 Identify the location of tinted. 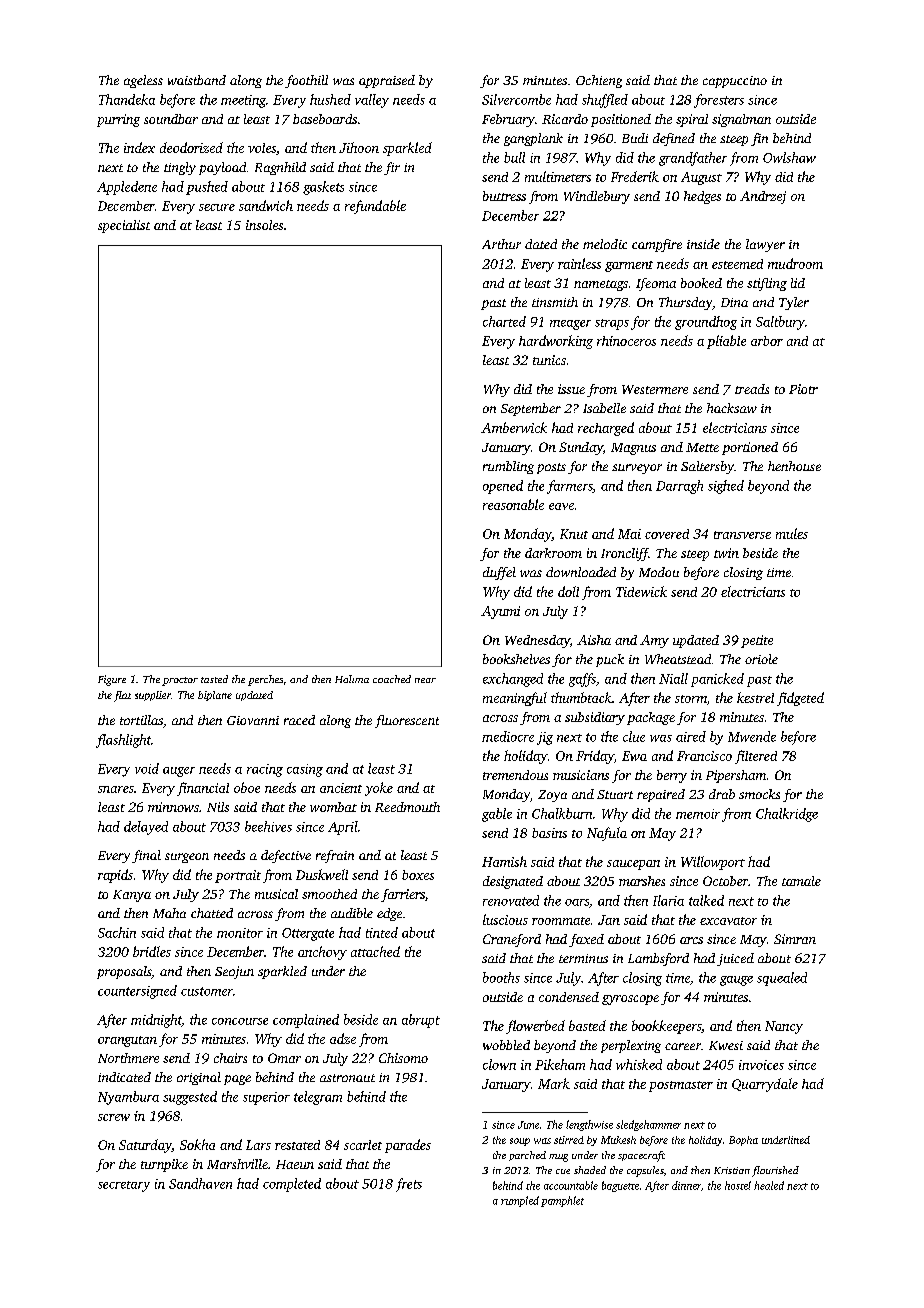
(382, 932).
